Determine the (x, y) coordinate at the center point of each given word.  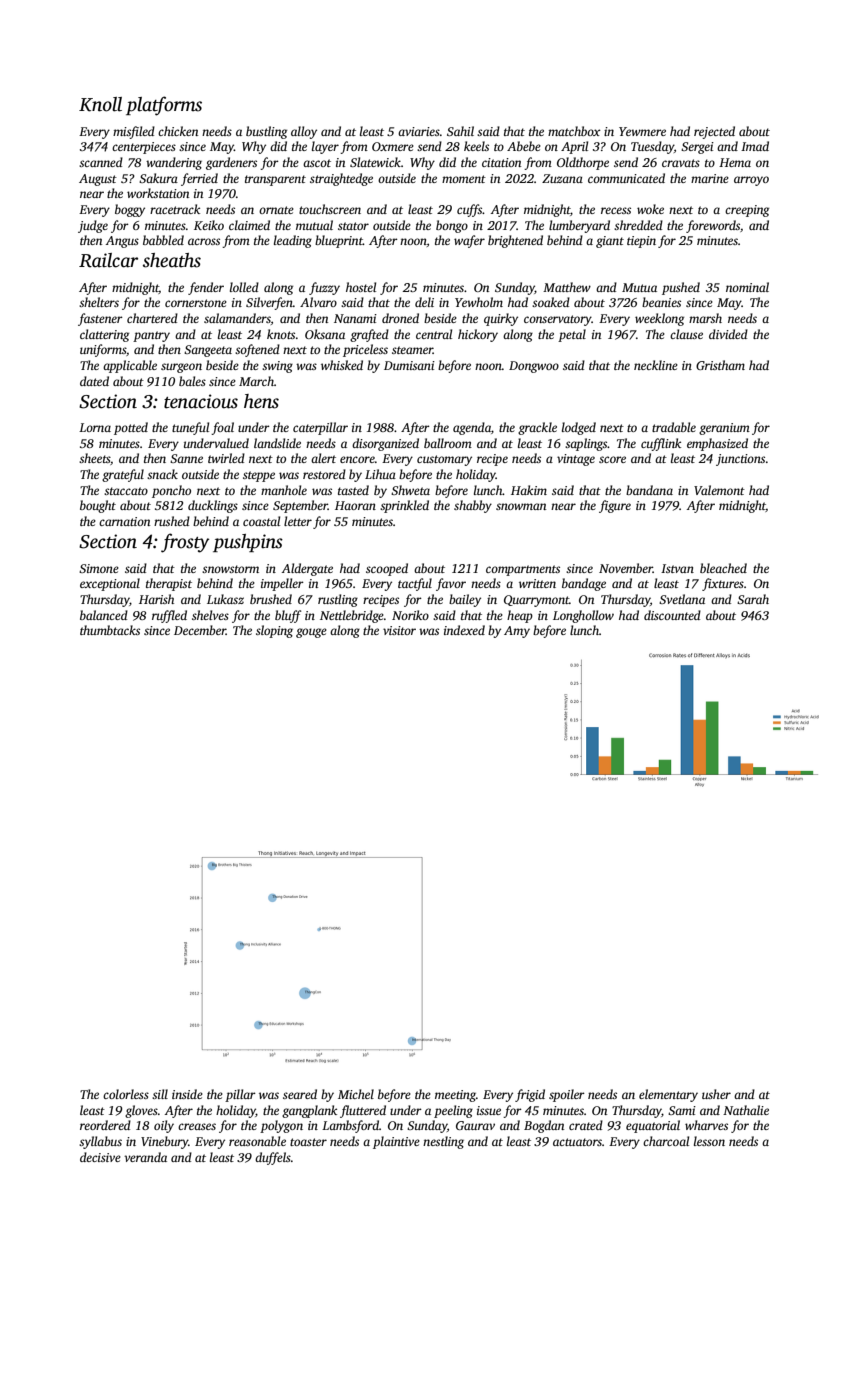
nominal (747, 287)
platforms (164, 106)
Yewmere (642, 131)
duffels (273, 1158)
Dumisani (409, 365)
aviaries (419, 131)
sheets (94, 458)
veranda (145, 1157)
